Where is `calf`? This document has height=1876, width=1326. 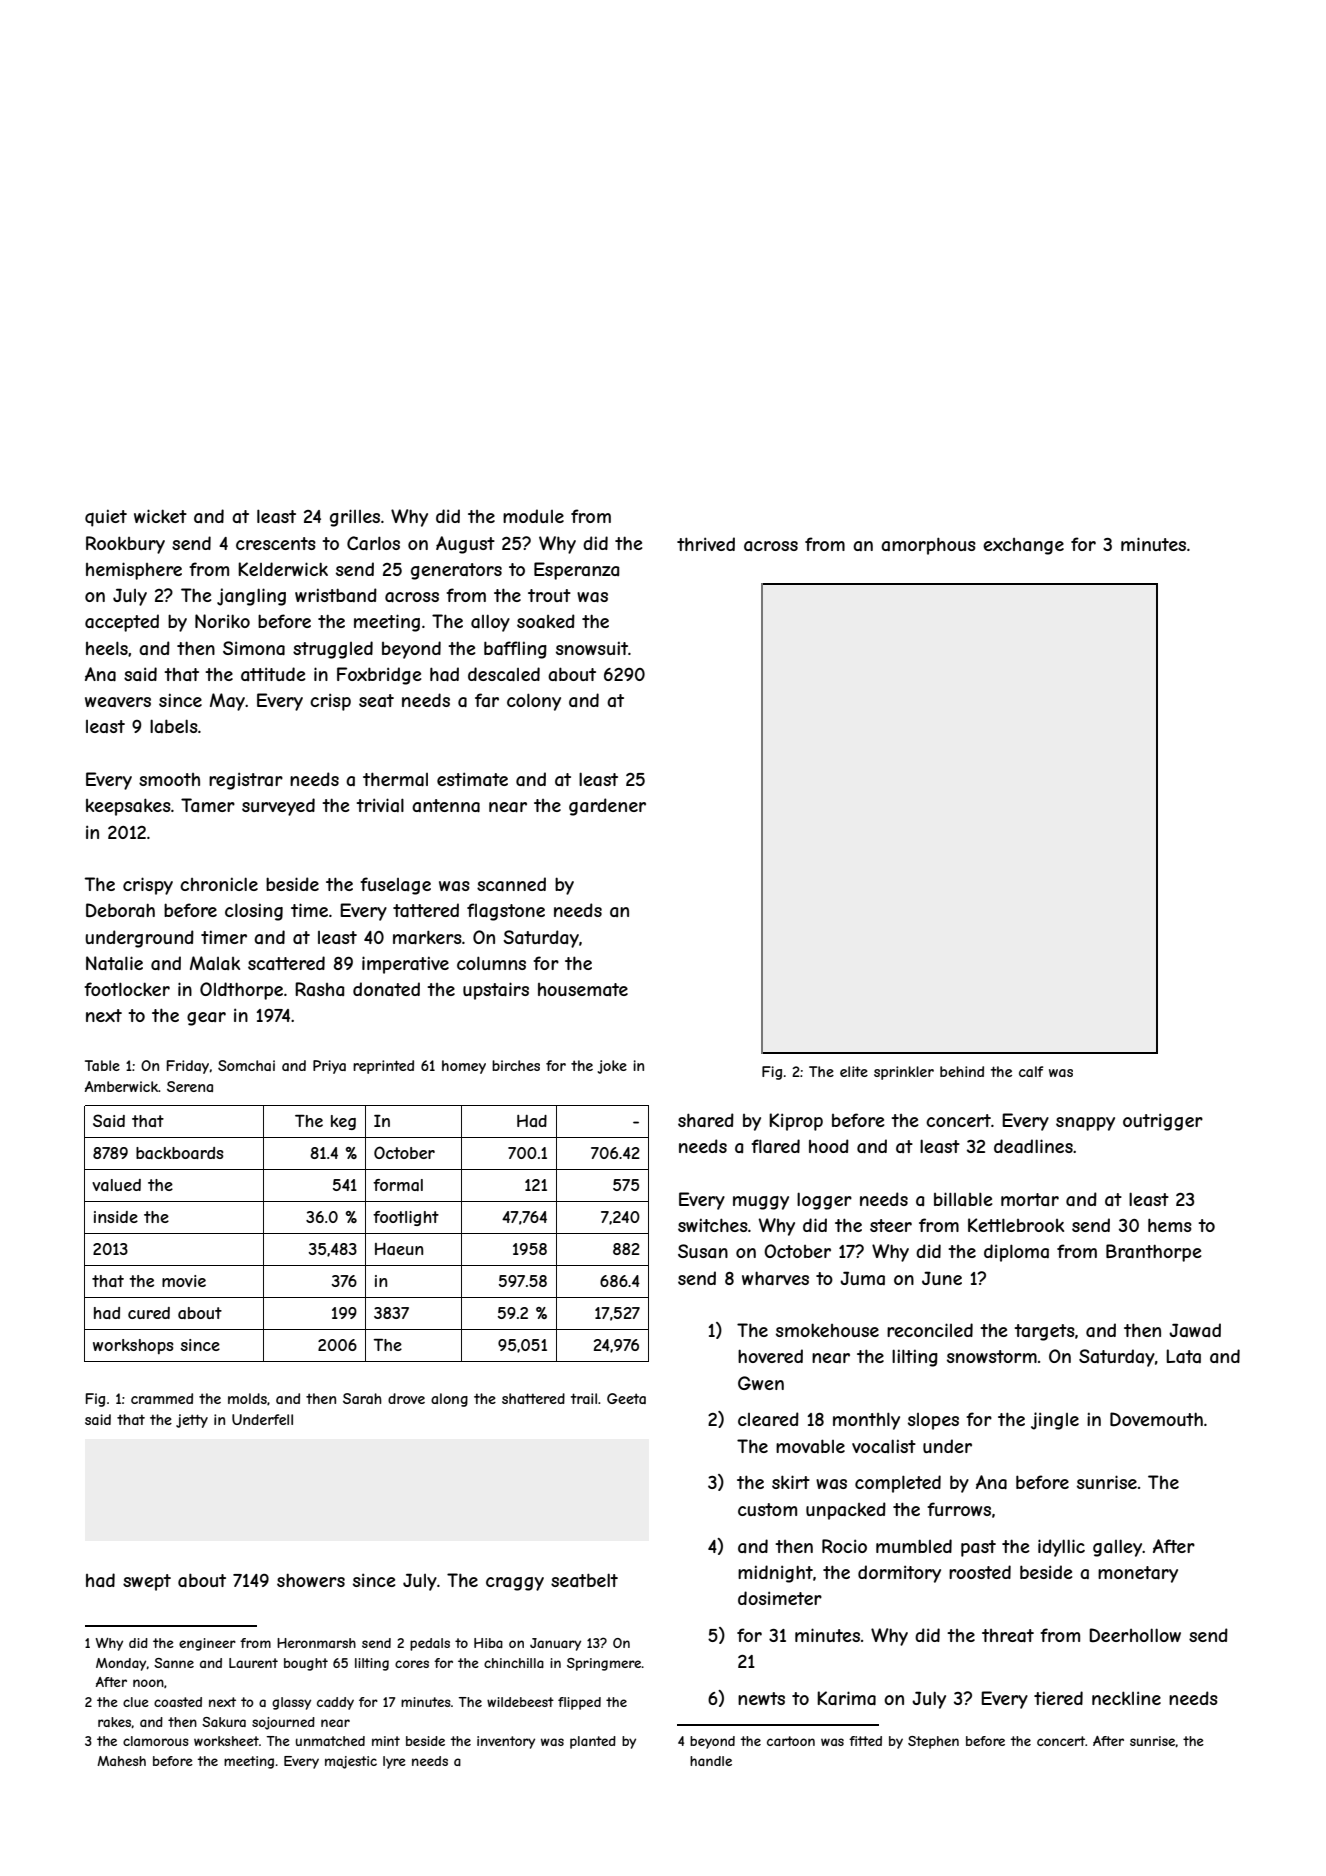
calf is located at coordinates (1031, 1071).
